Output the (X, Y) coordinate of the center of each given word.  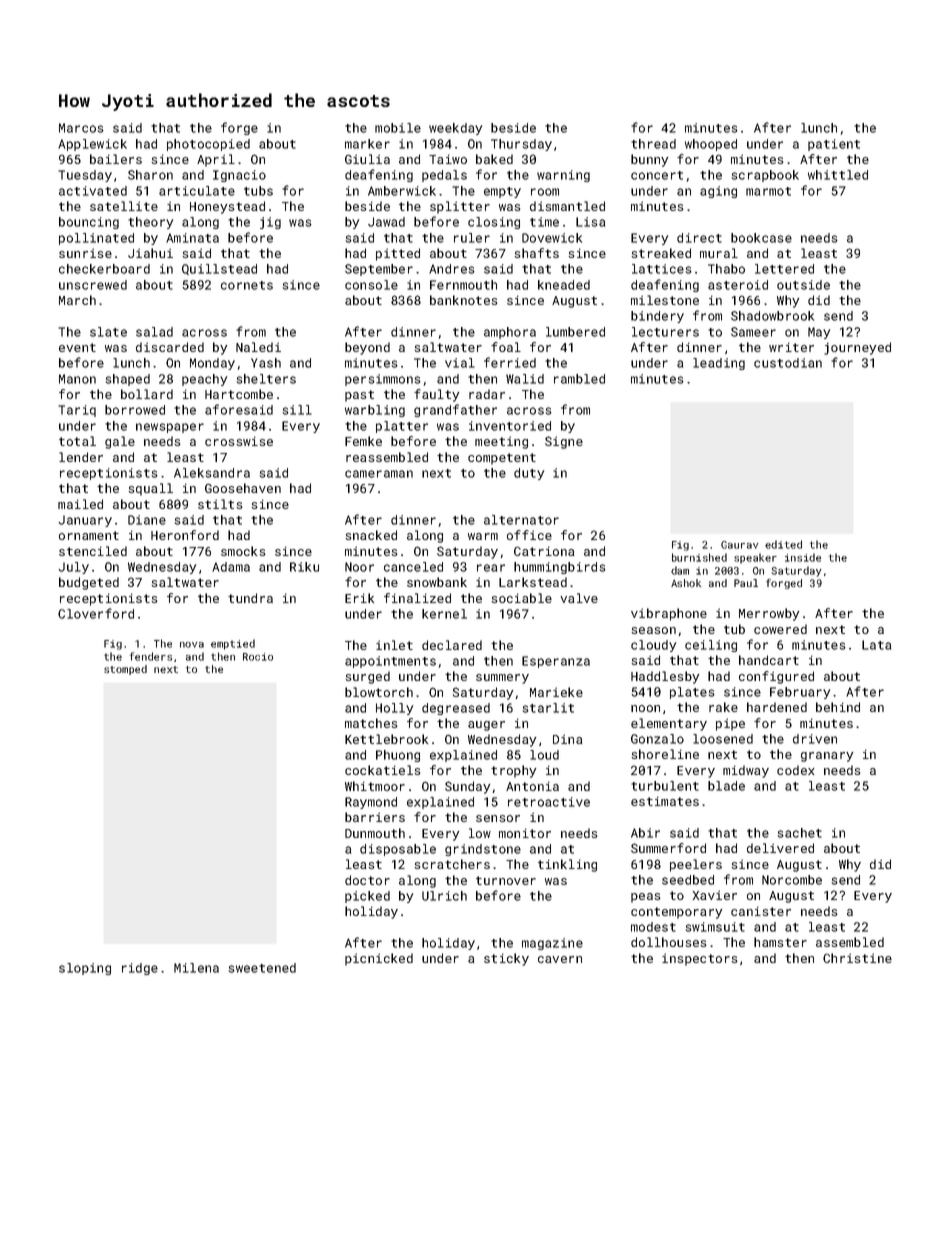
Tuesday (85, 176)
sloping (85, 969)
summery (502, 679)
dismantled (567, 206)
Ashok (686, 583)
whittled (838, 175)
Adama (231, 567)
